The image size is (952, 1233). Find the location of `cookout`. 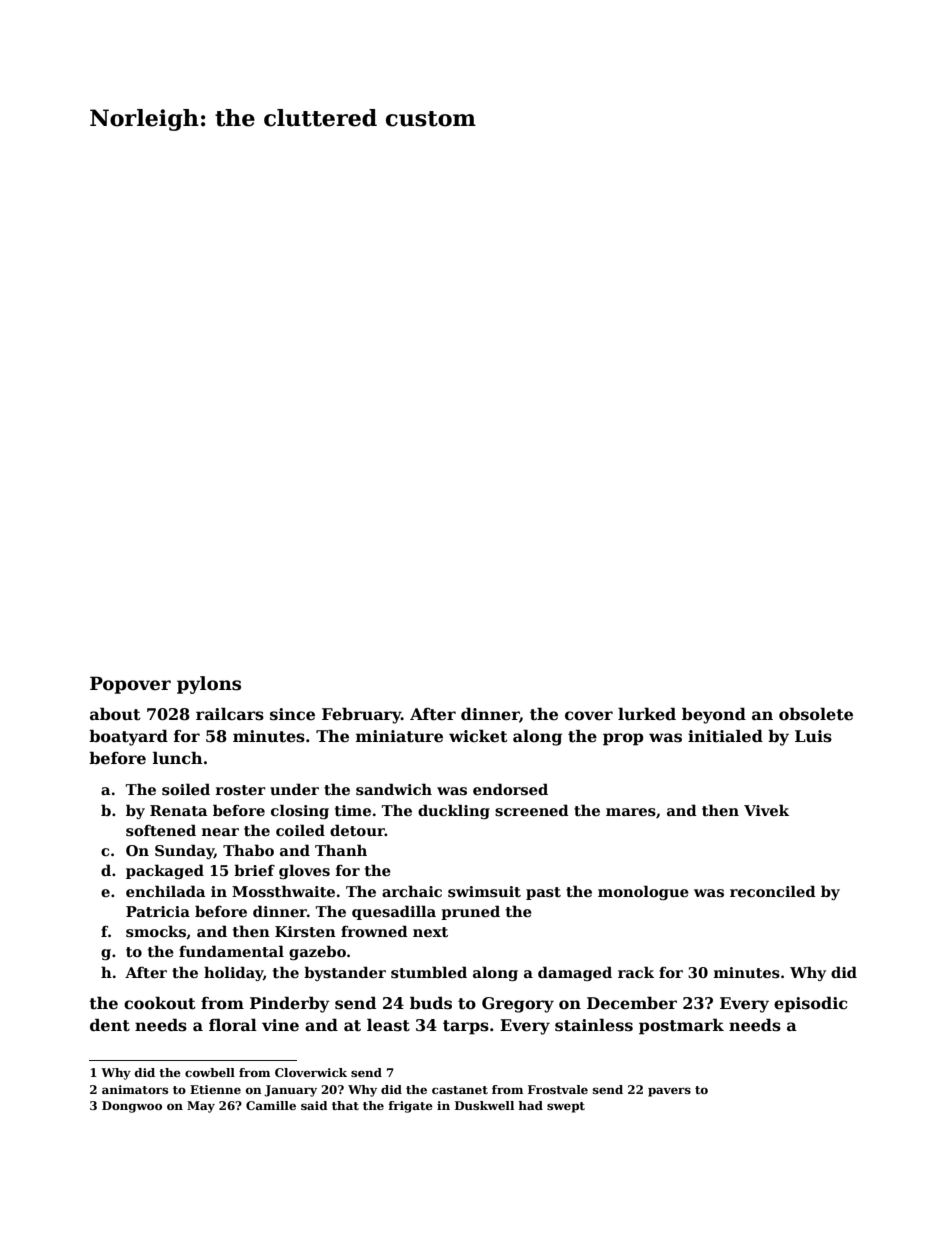

cookout is located at coordinates (160, 1003).
